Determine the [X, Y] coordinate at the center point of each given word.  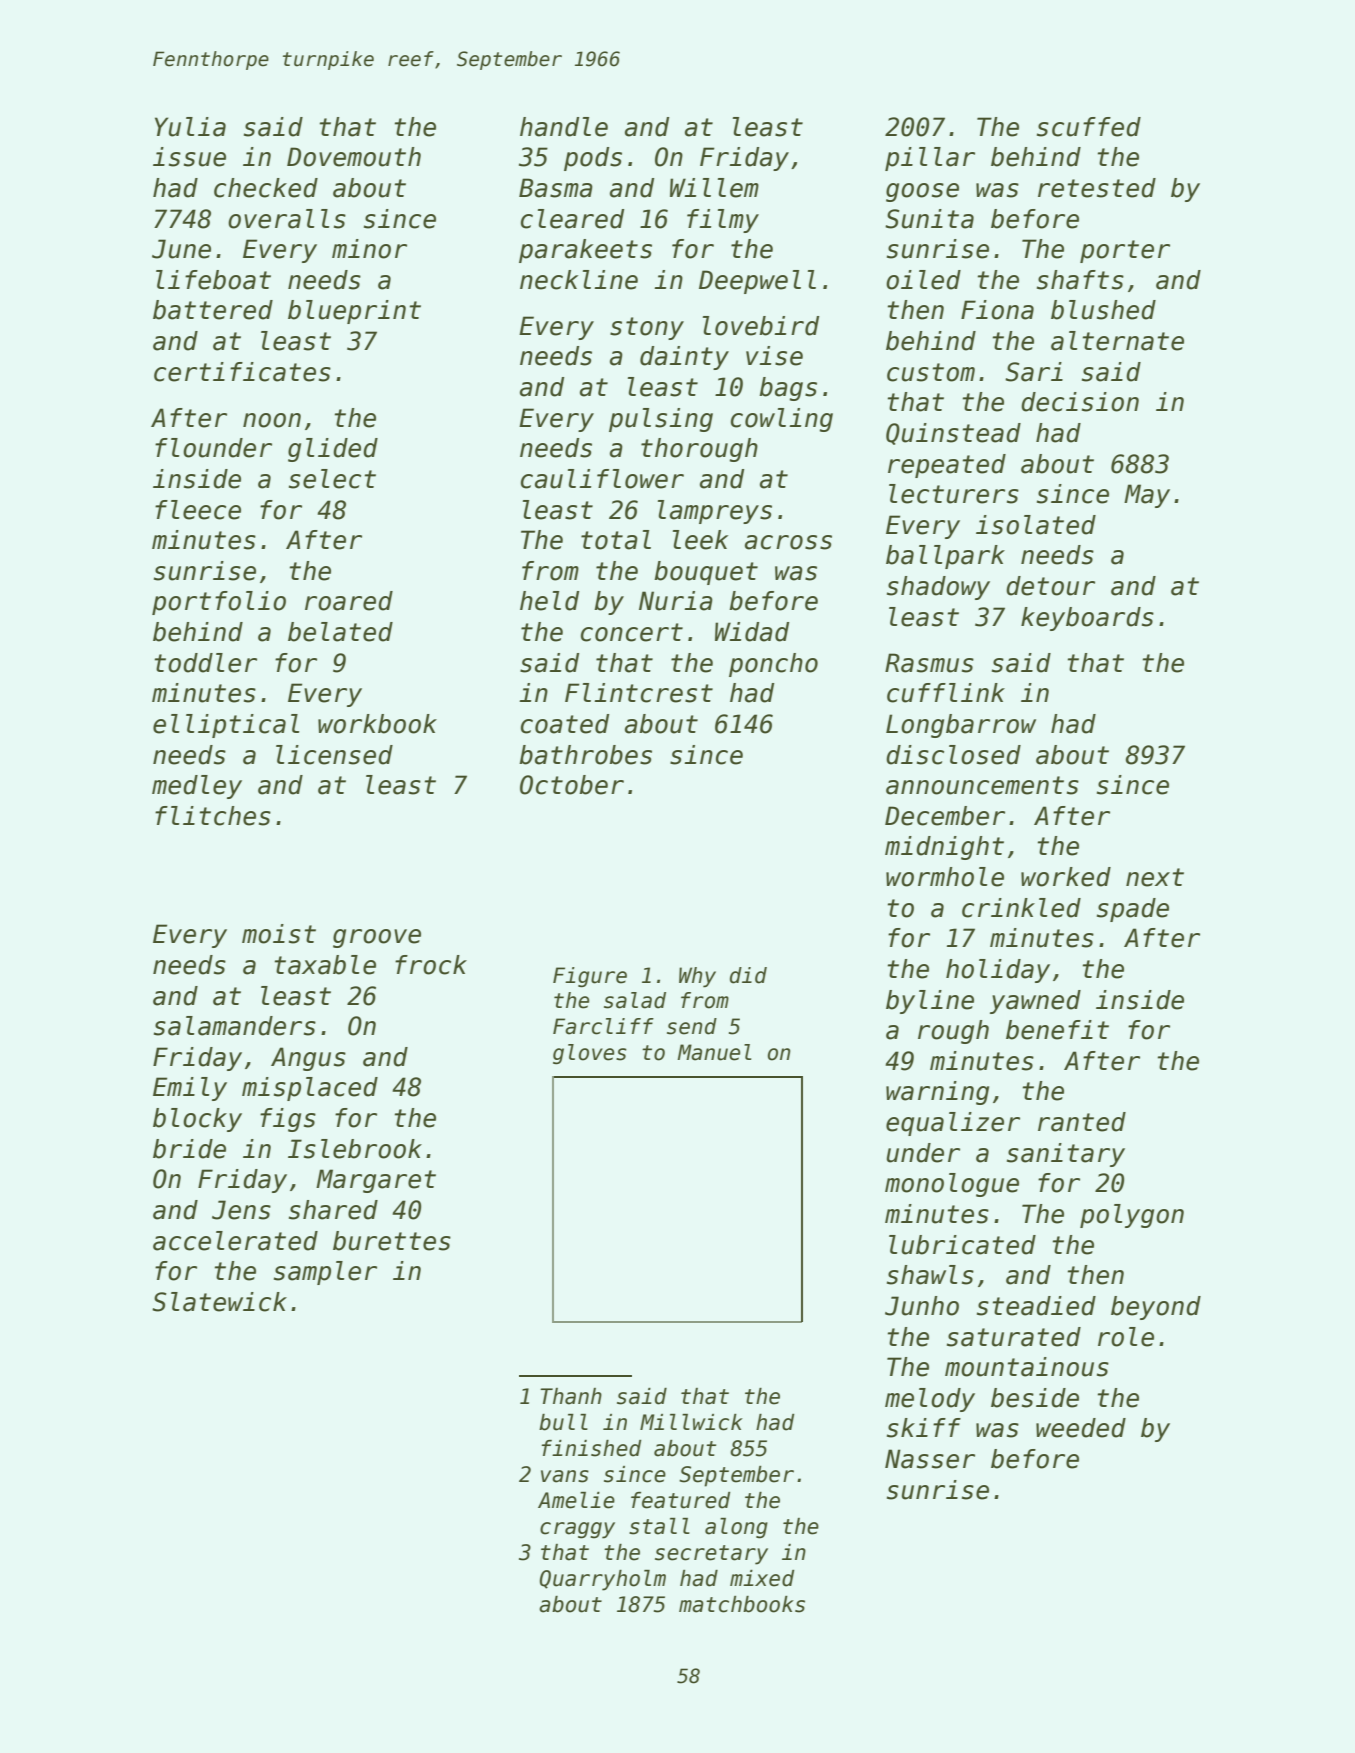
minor [369, 249]
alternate [1117, 341]
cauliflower [602, 479]
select [332, 479]
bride [189, 1149]
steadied [1036, 1306]
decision [1080, 402]
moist [279, 934]
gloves [590, 1054]
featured [681, 1500]
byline [930, 1002]
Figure [590, 977]
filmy [723, 221]
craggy [577, 1530]
